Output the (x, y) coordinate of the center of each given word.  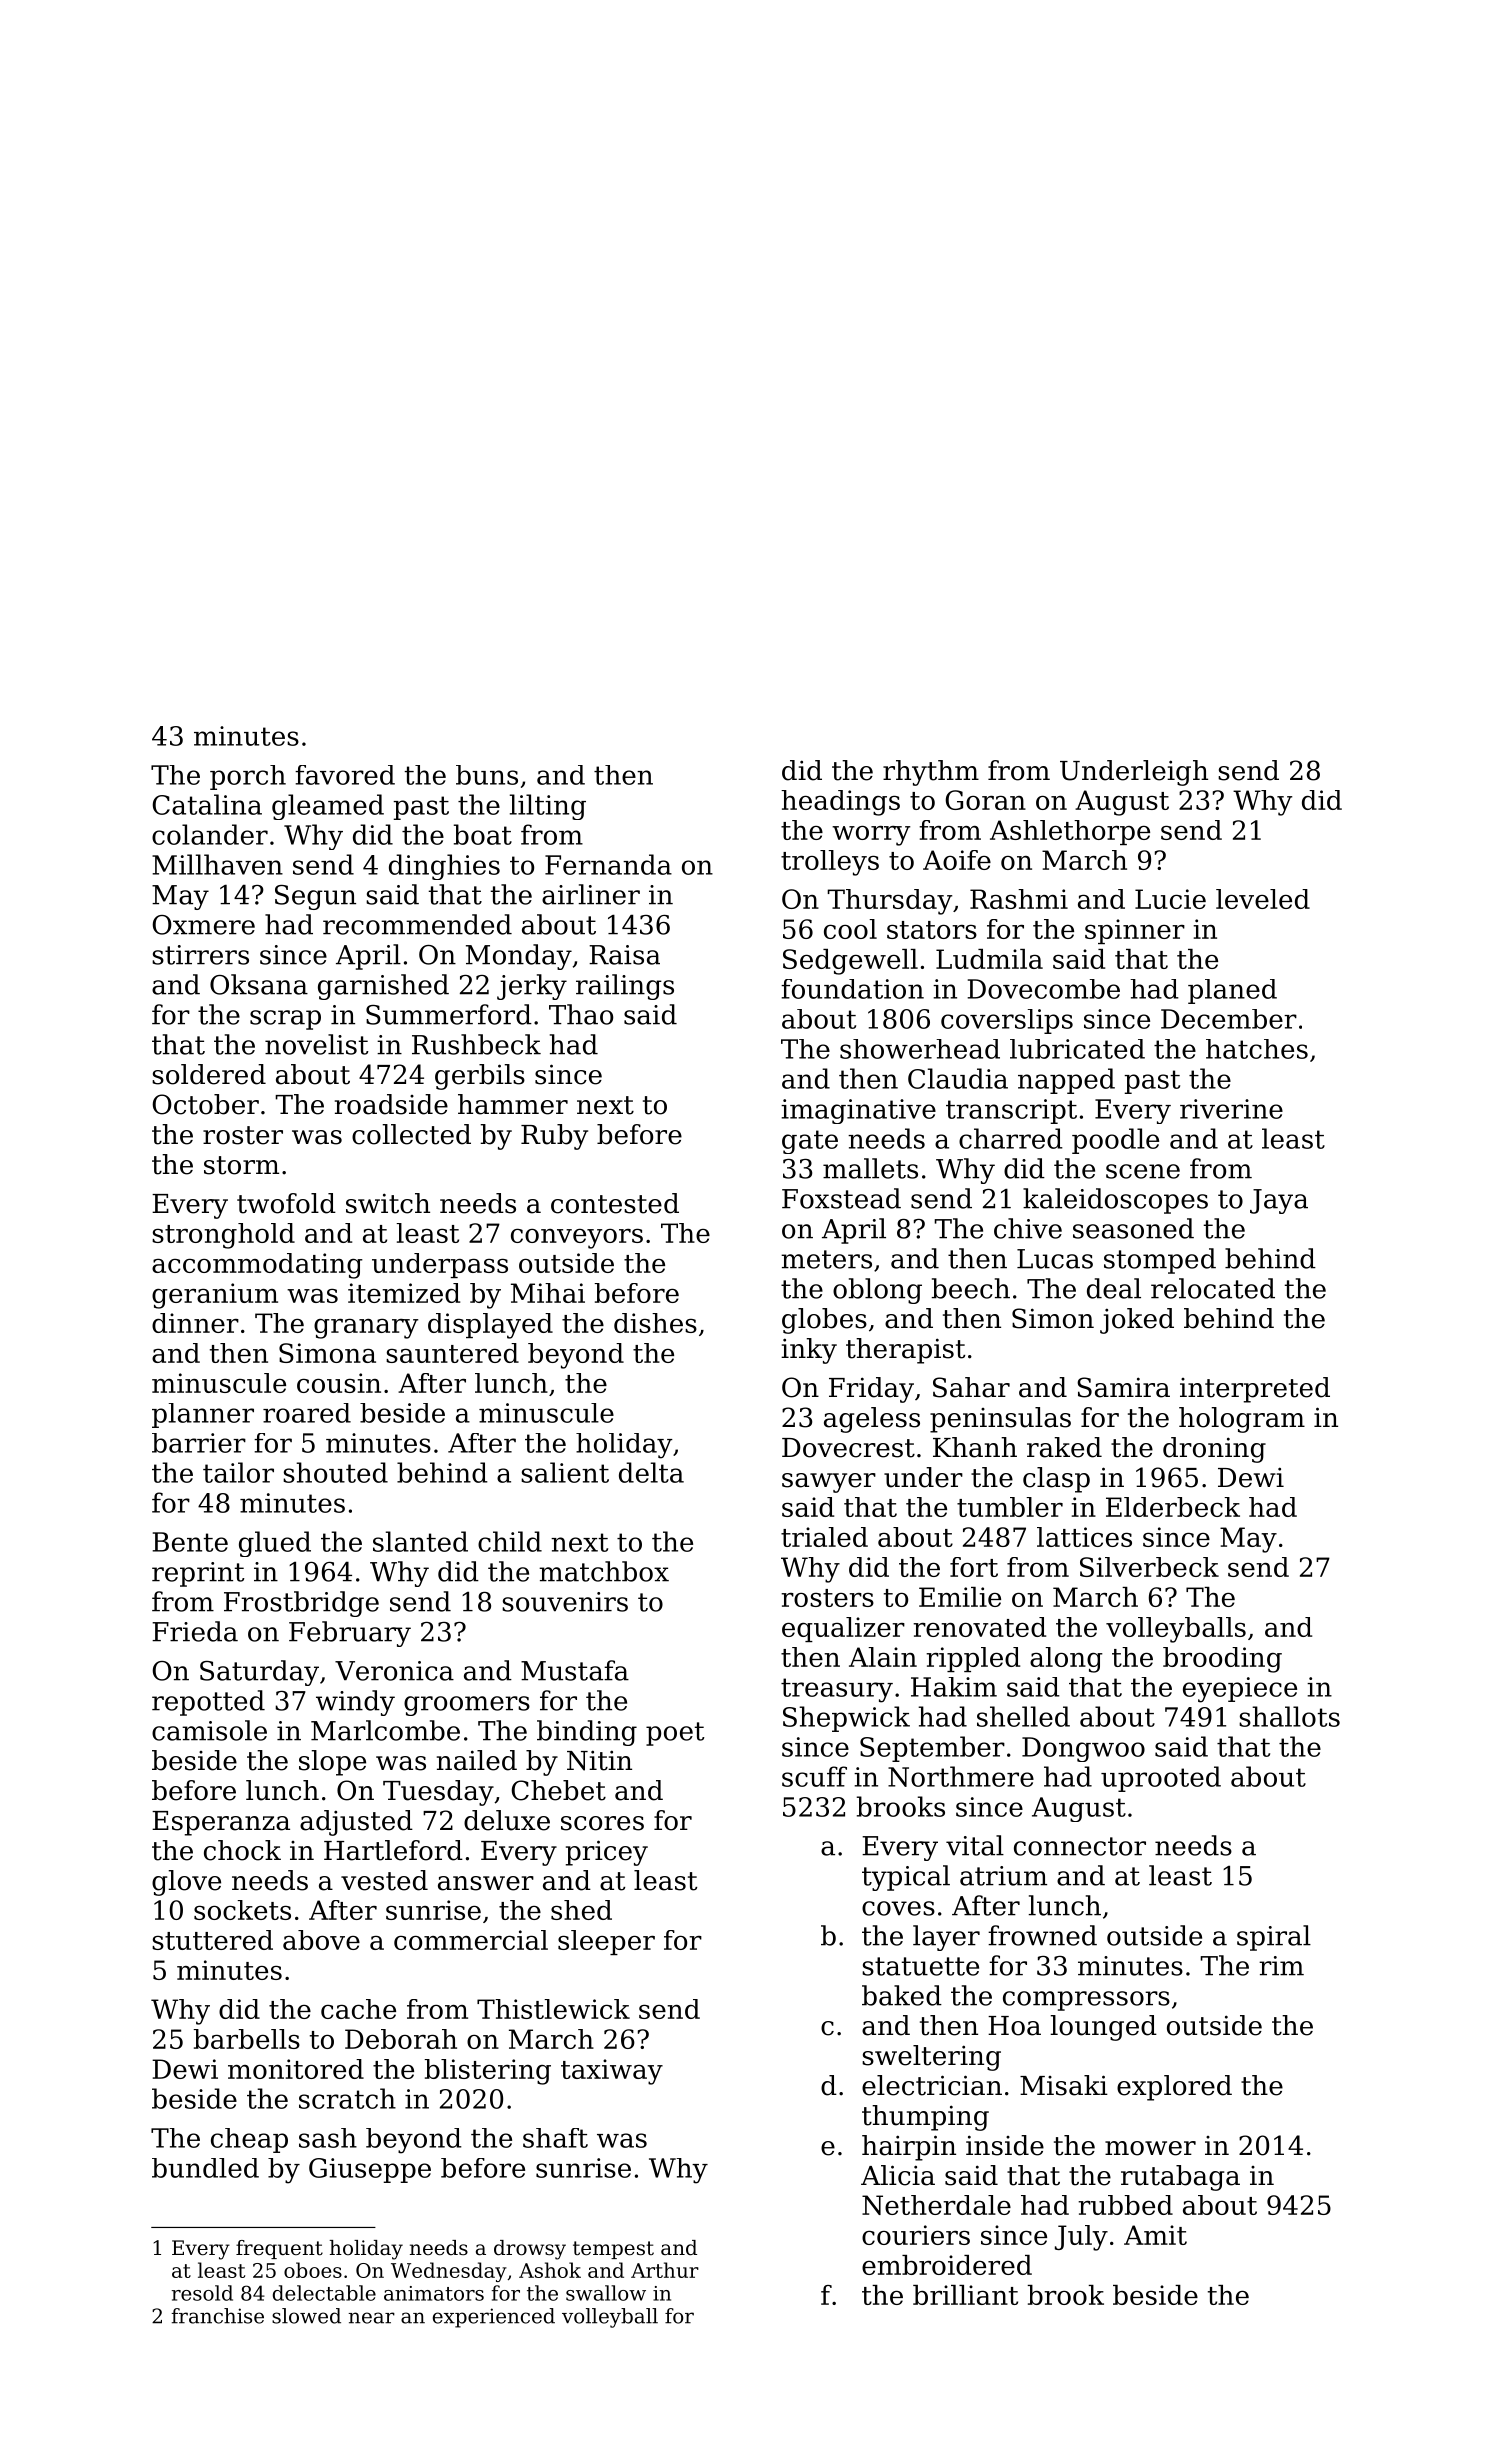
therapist (905, 1351)
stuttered (212, 1940)
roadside (391, 1104)
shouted (335, 1472)
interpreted (1255, 1390)
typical (906, 1878)
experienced (494, 2318)
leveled (1263, 899)
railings (625, 987)
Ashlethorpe (1070, 832)
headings (840, 803)
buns (487, 775)
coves (898, 1908)
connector (1080, 1846)
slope (332, 1763)
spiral (1274, 1938)
